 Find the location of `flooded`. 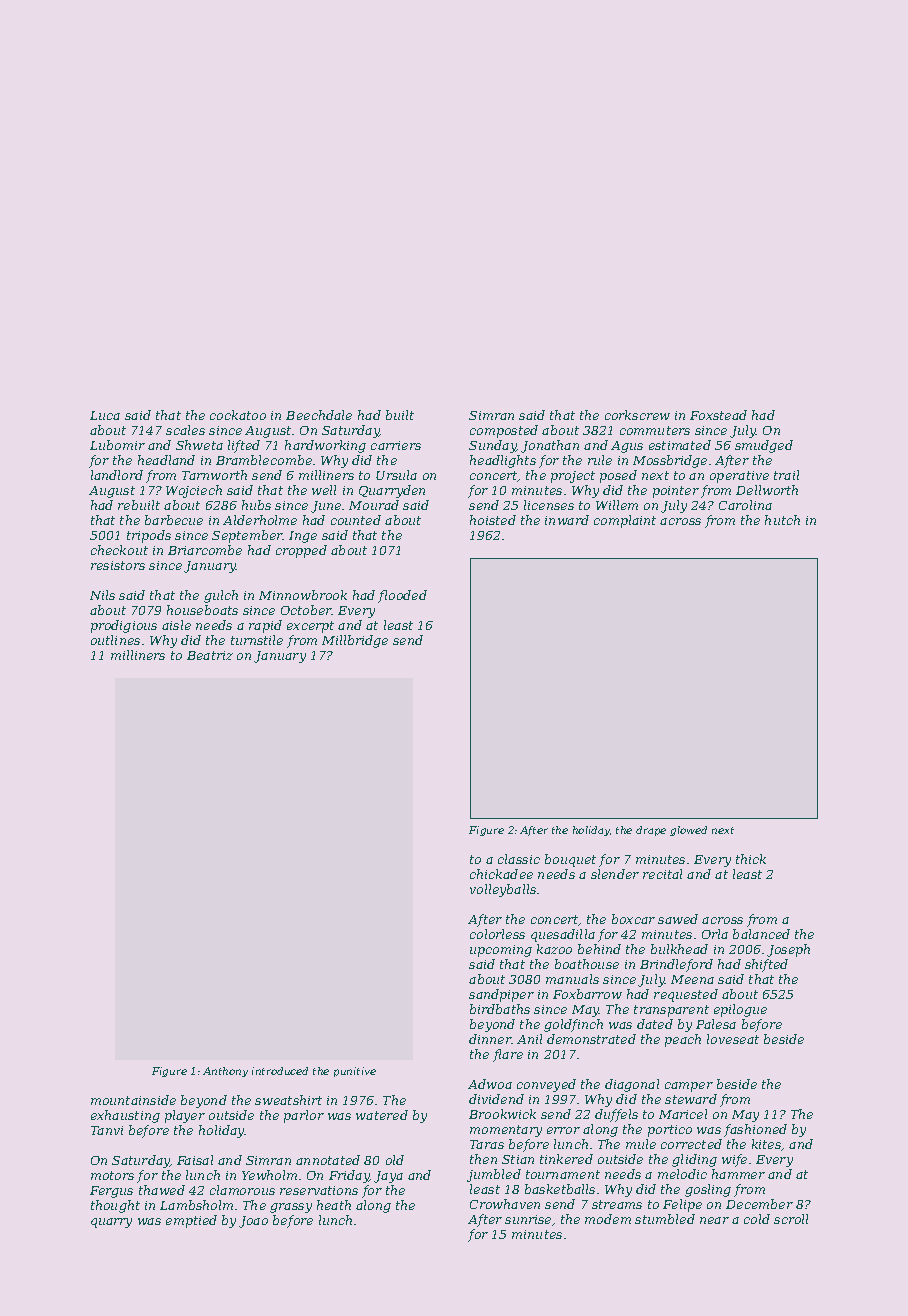

flooded is located at coordinates (402, 596).
